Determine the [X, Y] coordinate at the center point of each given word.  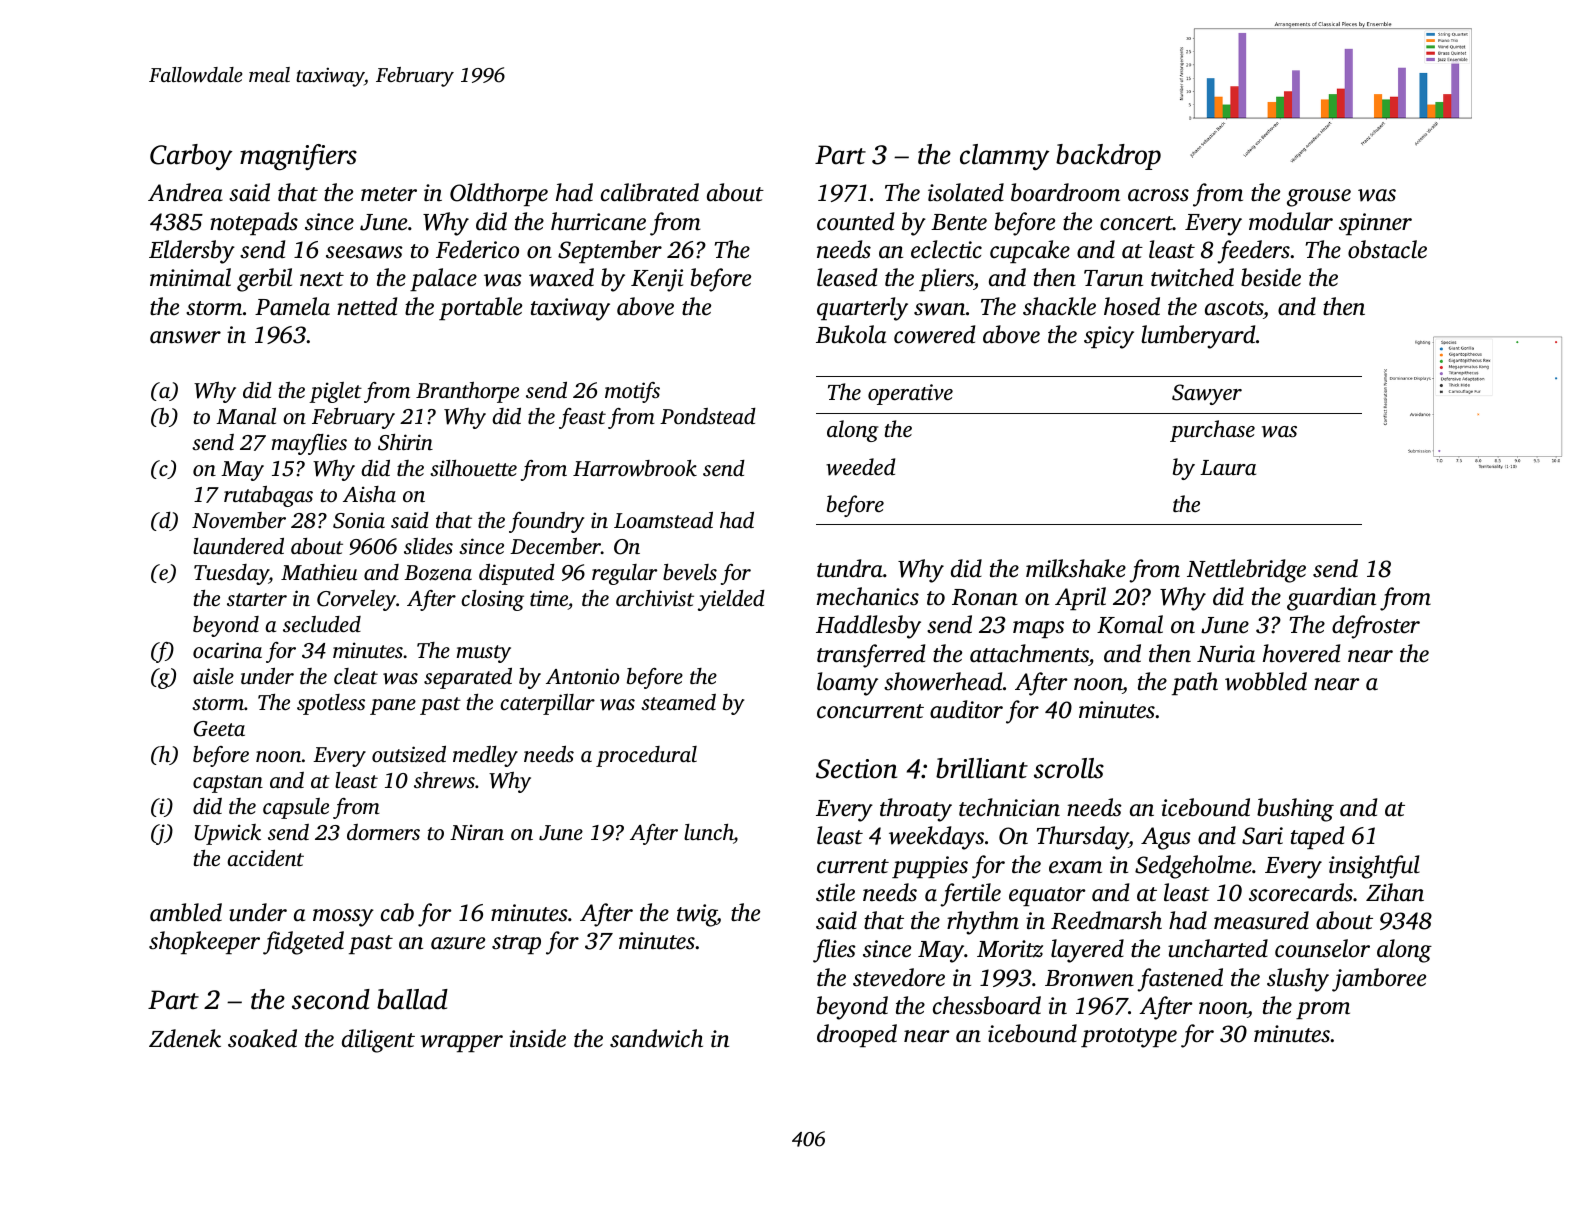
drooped [857, 1035]
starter [257, 599]
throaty [916, 810]
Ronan [985, 597]
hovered [1301, 653]
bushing [1295, 810]
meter [389, 194]
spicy [1109, 337]
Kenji [657, 280]
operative [910, 394]
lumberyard [1198, 337]
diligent [378, 1041]
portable [480, 308]
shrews [444, 780]
